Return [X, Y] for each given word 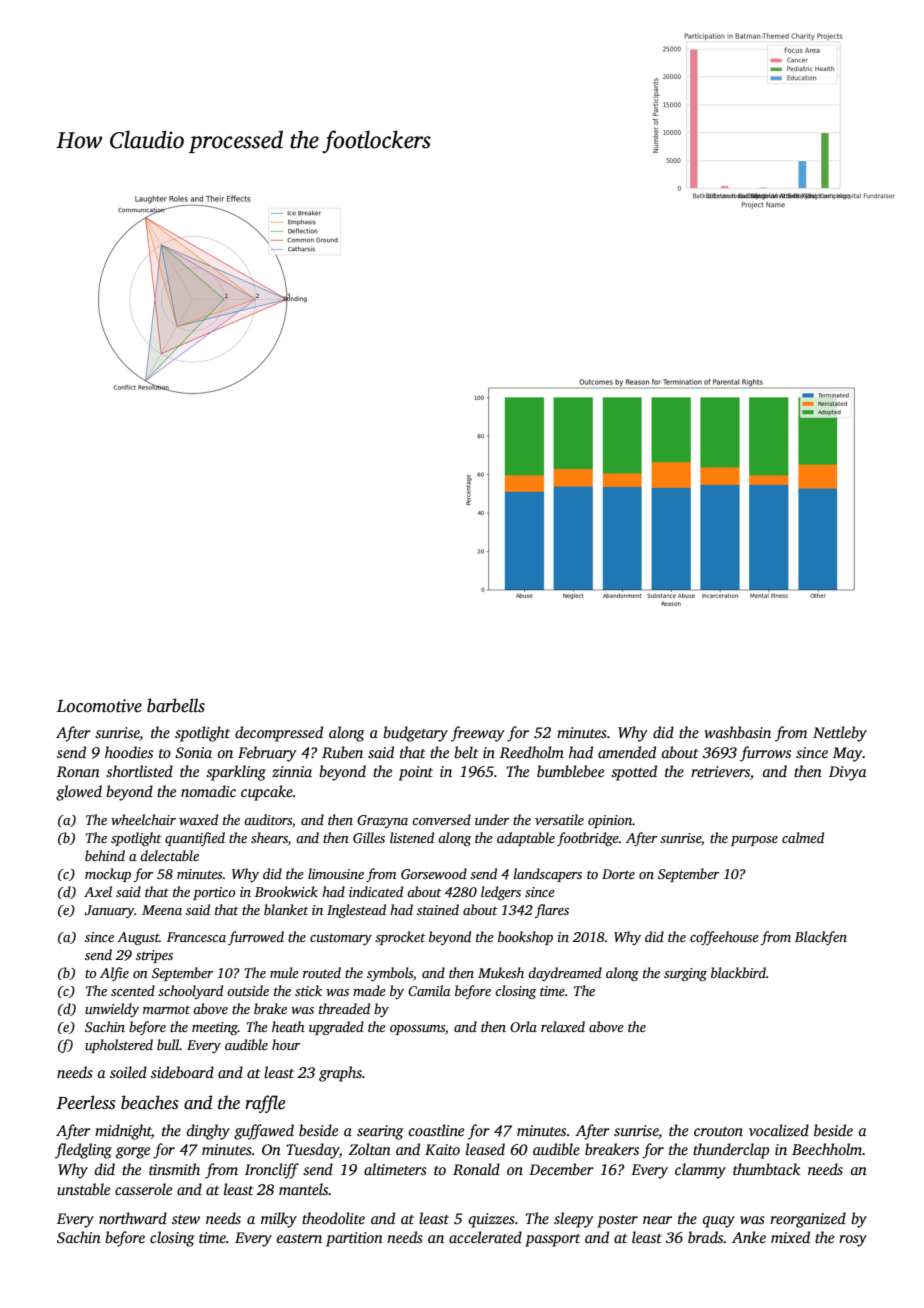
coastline [436, 1130]
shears [269, 837]
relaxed [563, 1026]
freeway [477, 734]
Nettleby [840, 734]
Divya [848, 773]
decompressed [279, 734]
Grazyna [382, 821]
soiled [128, 1072]
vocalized [779, 1130]
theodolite [333, 1218]
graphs [340, 1074]
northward [133, 1218]
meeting [215, 1028]
